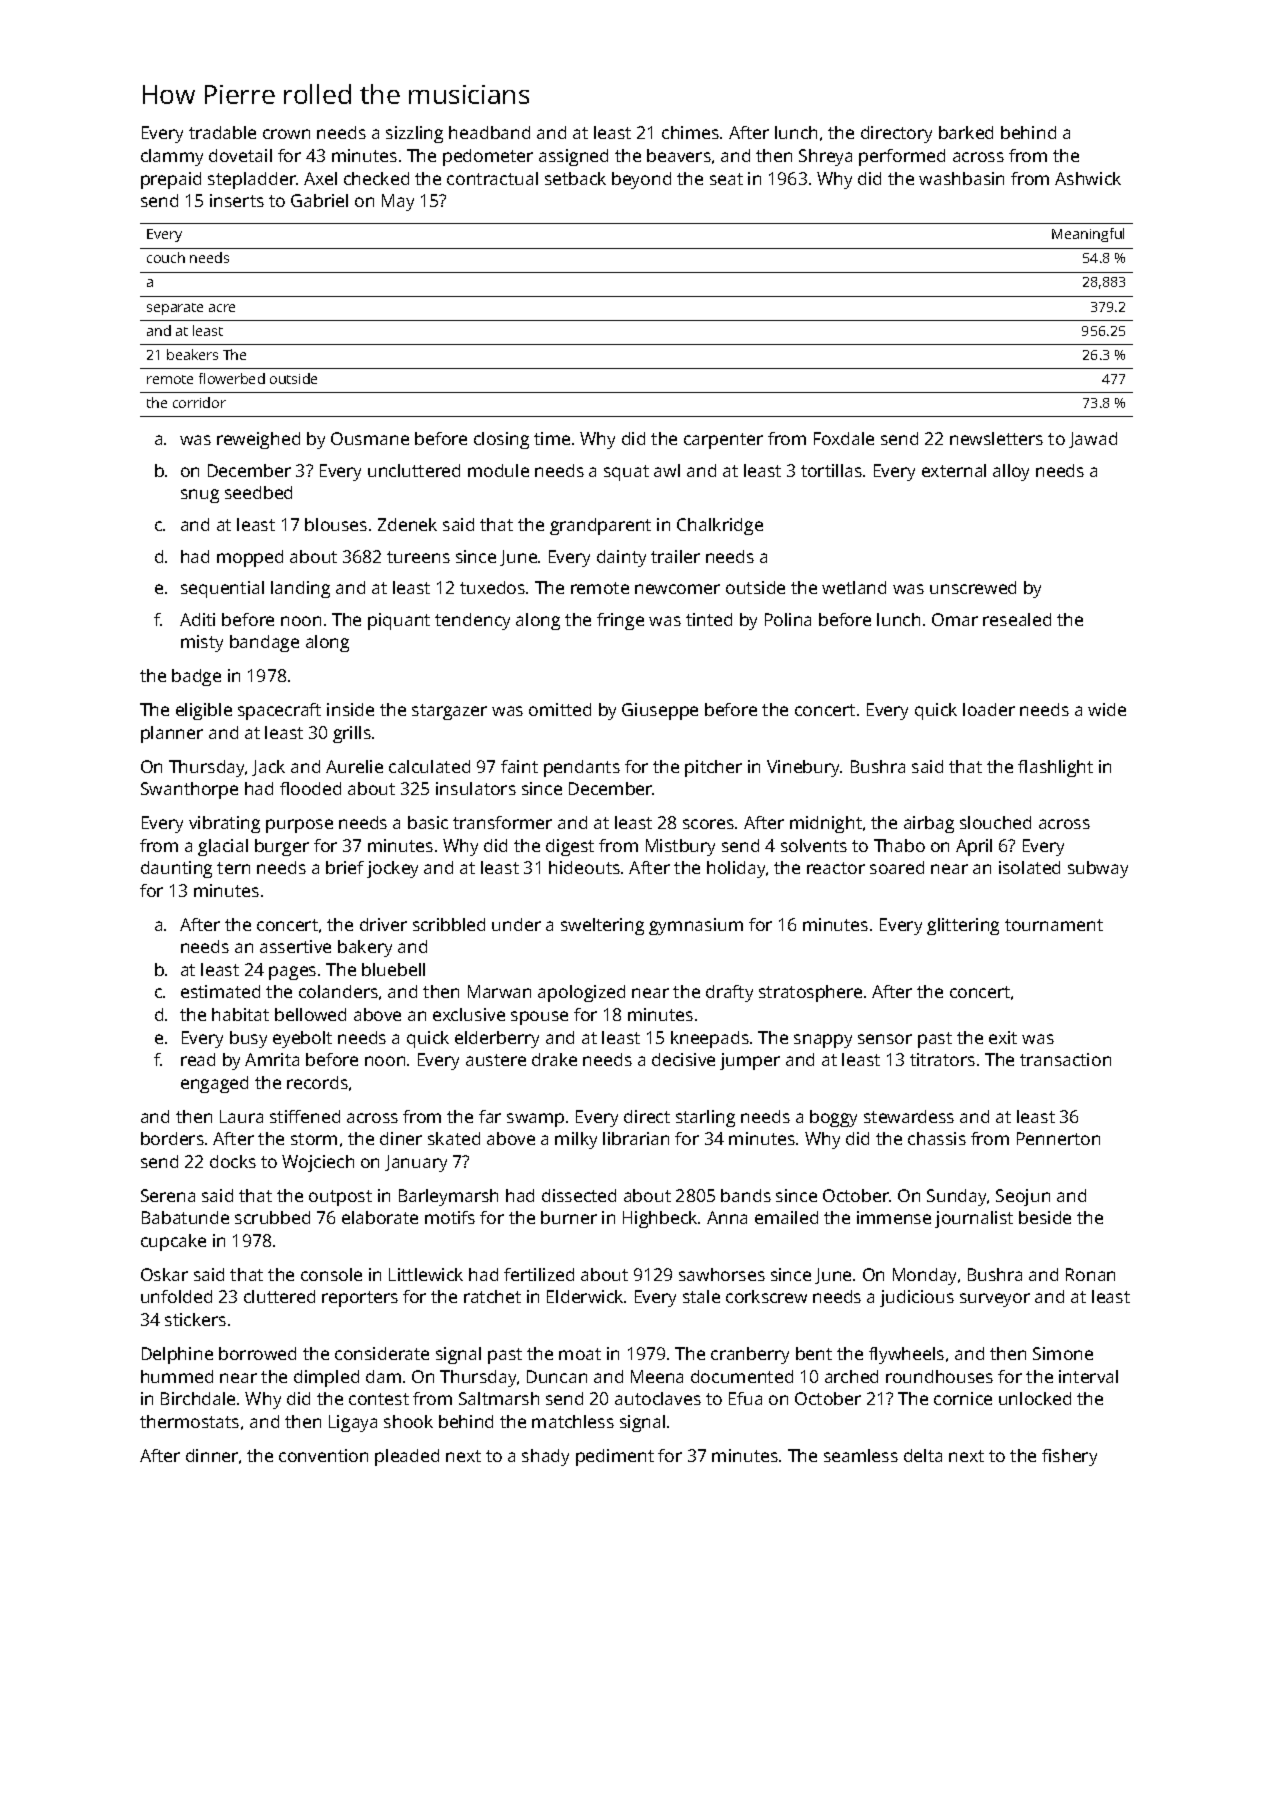 This page has width=1273, height=1801. I want to click on shady, so click(545, 1457).
